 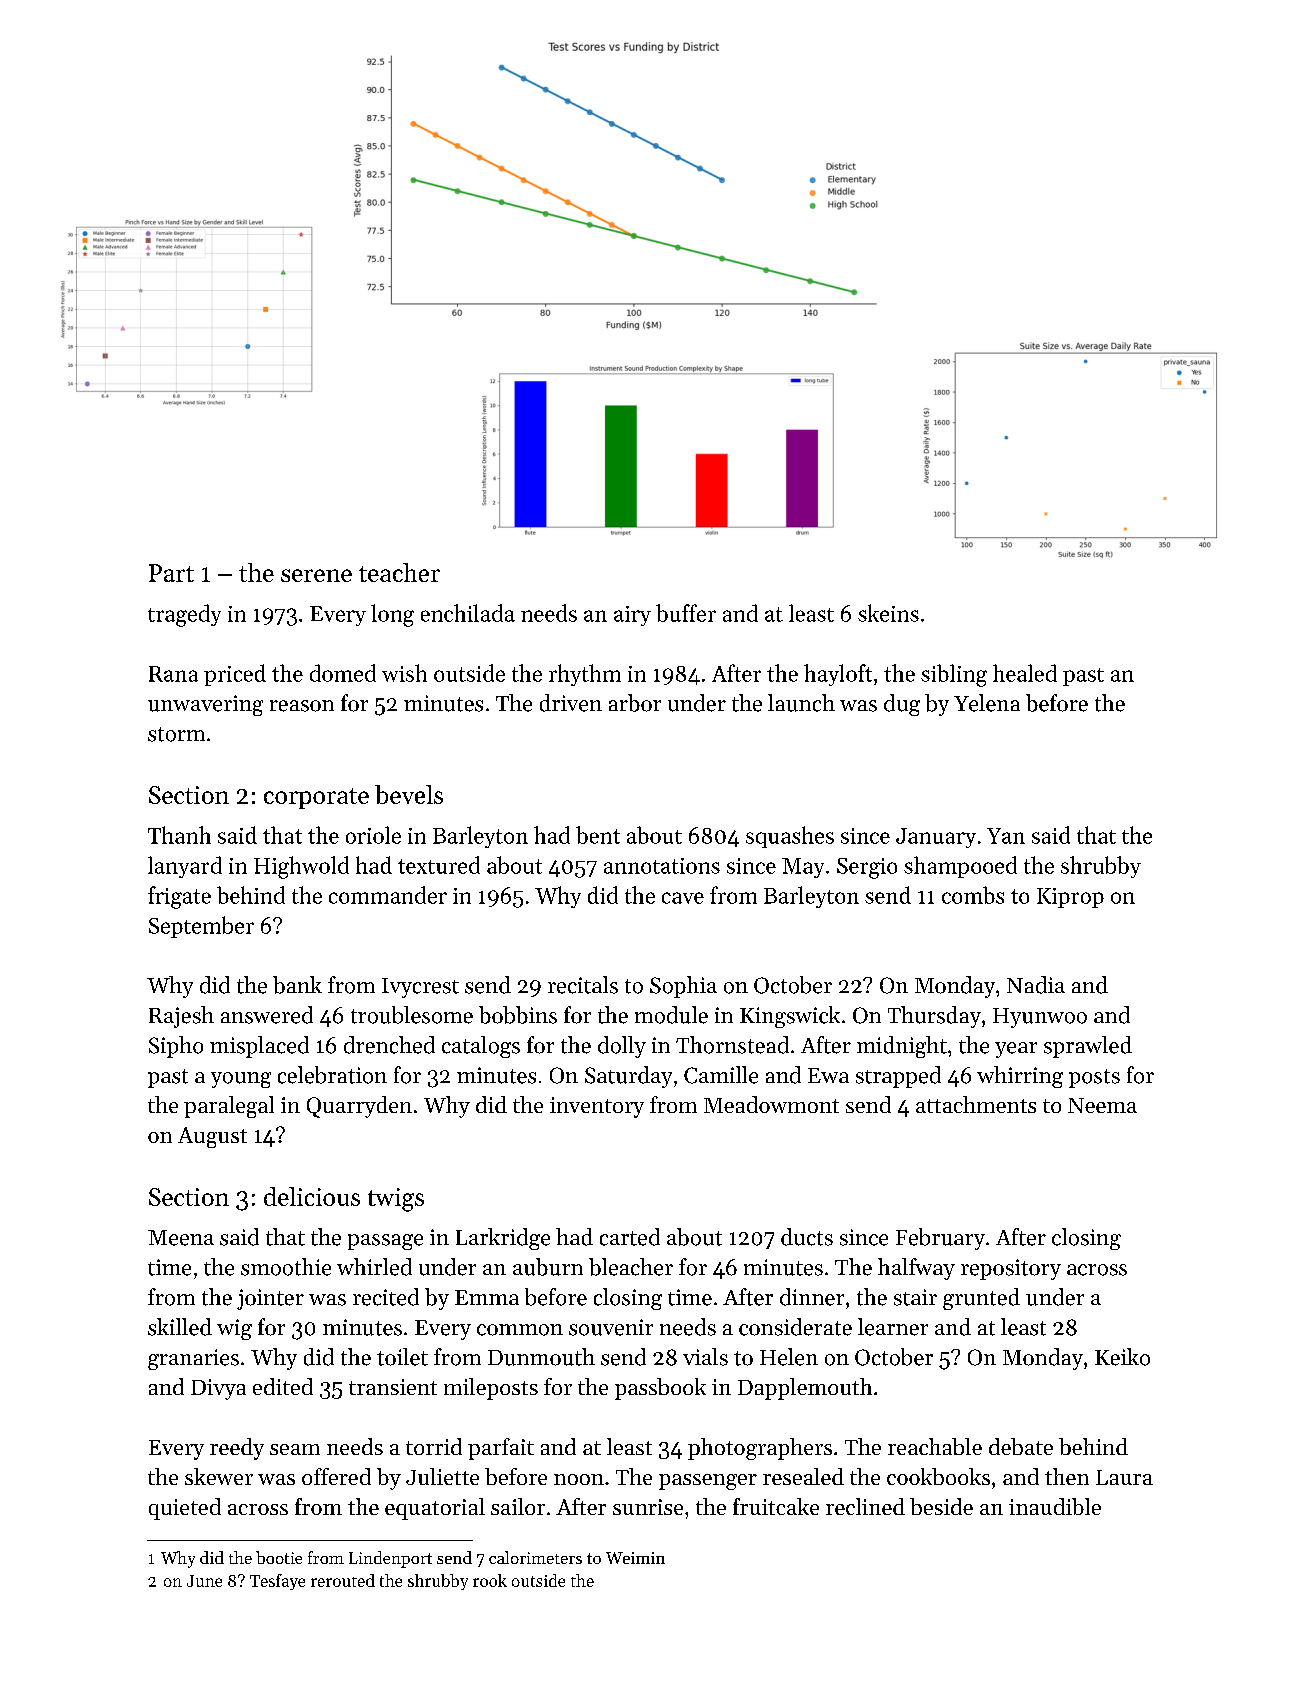 What do you see at coordinates (941, 1506) in the screenshot?
I see `beside` at bounding box center [941, 1506].
